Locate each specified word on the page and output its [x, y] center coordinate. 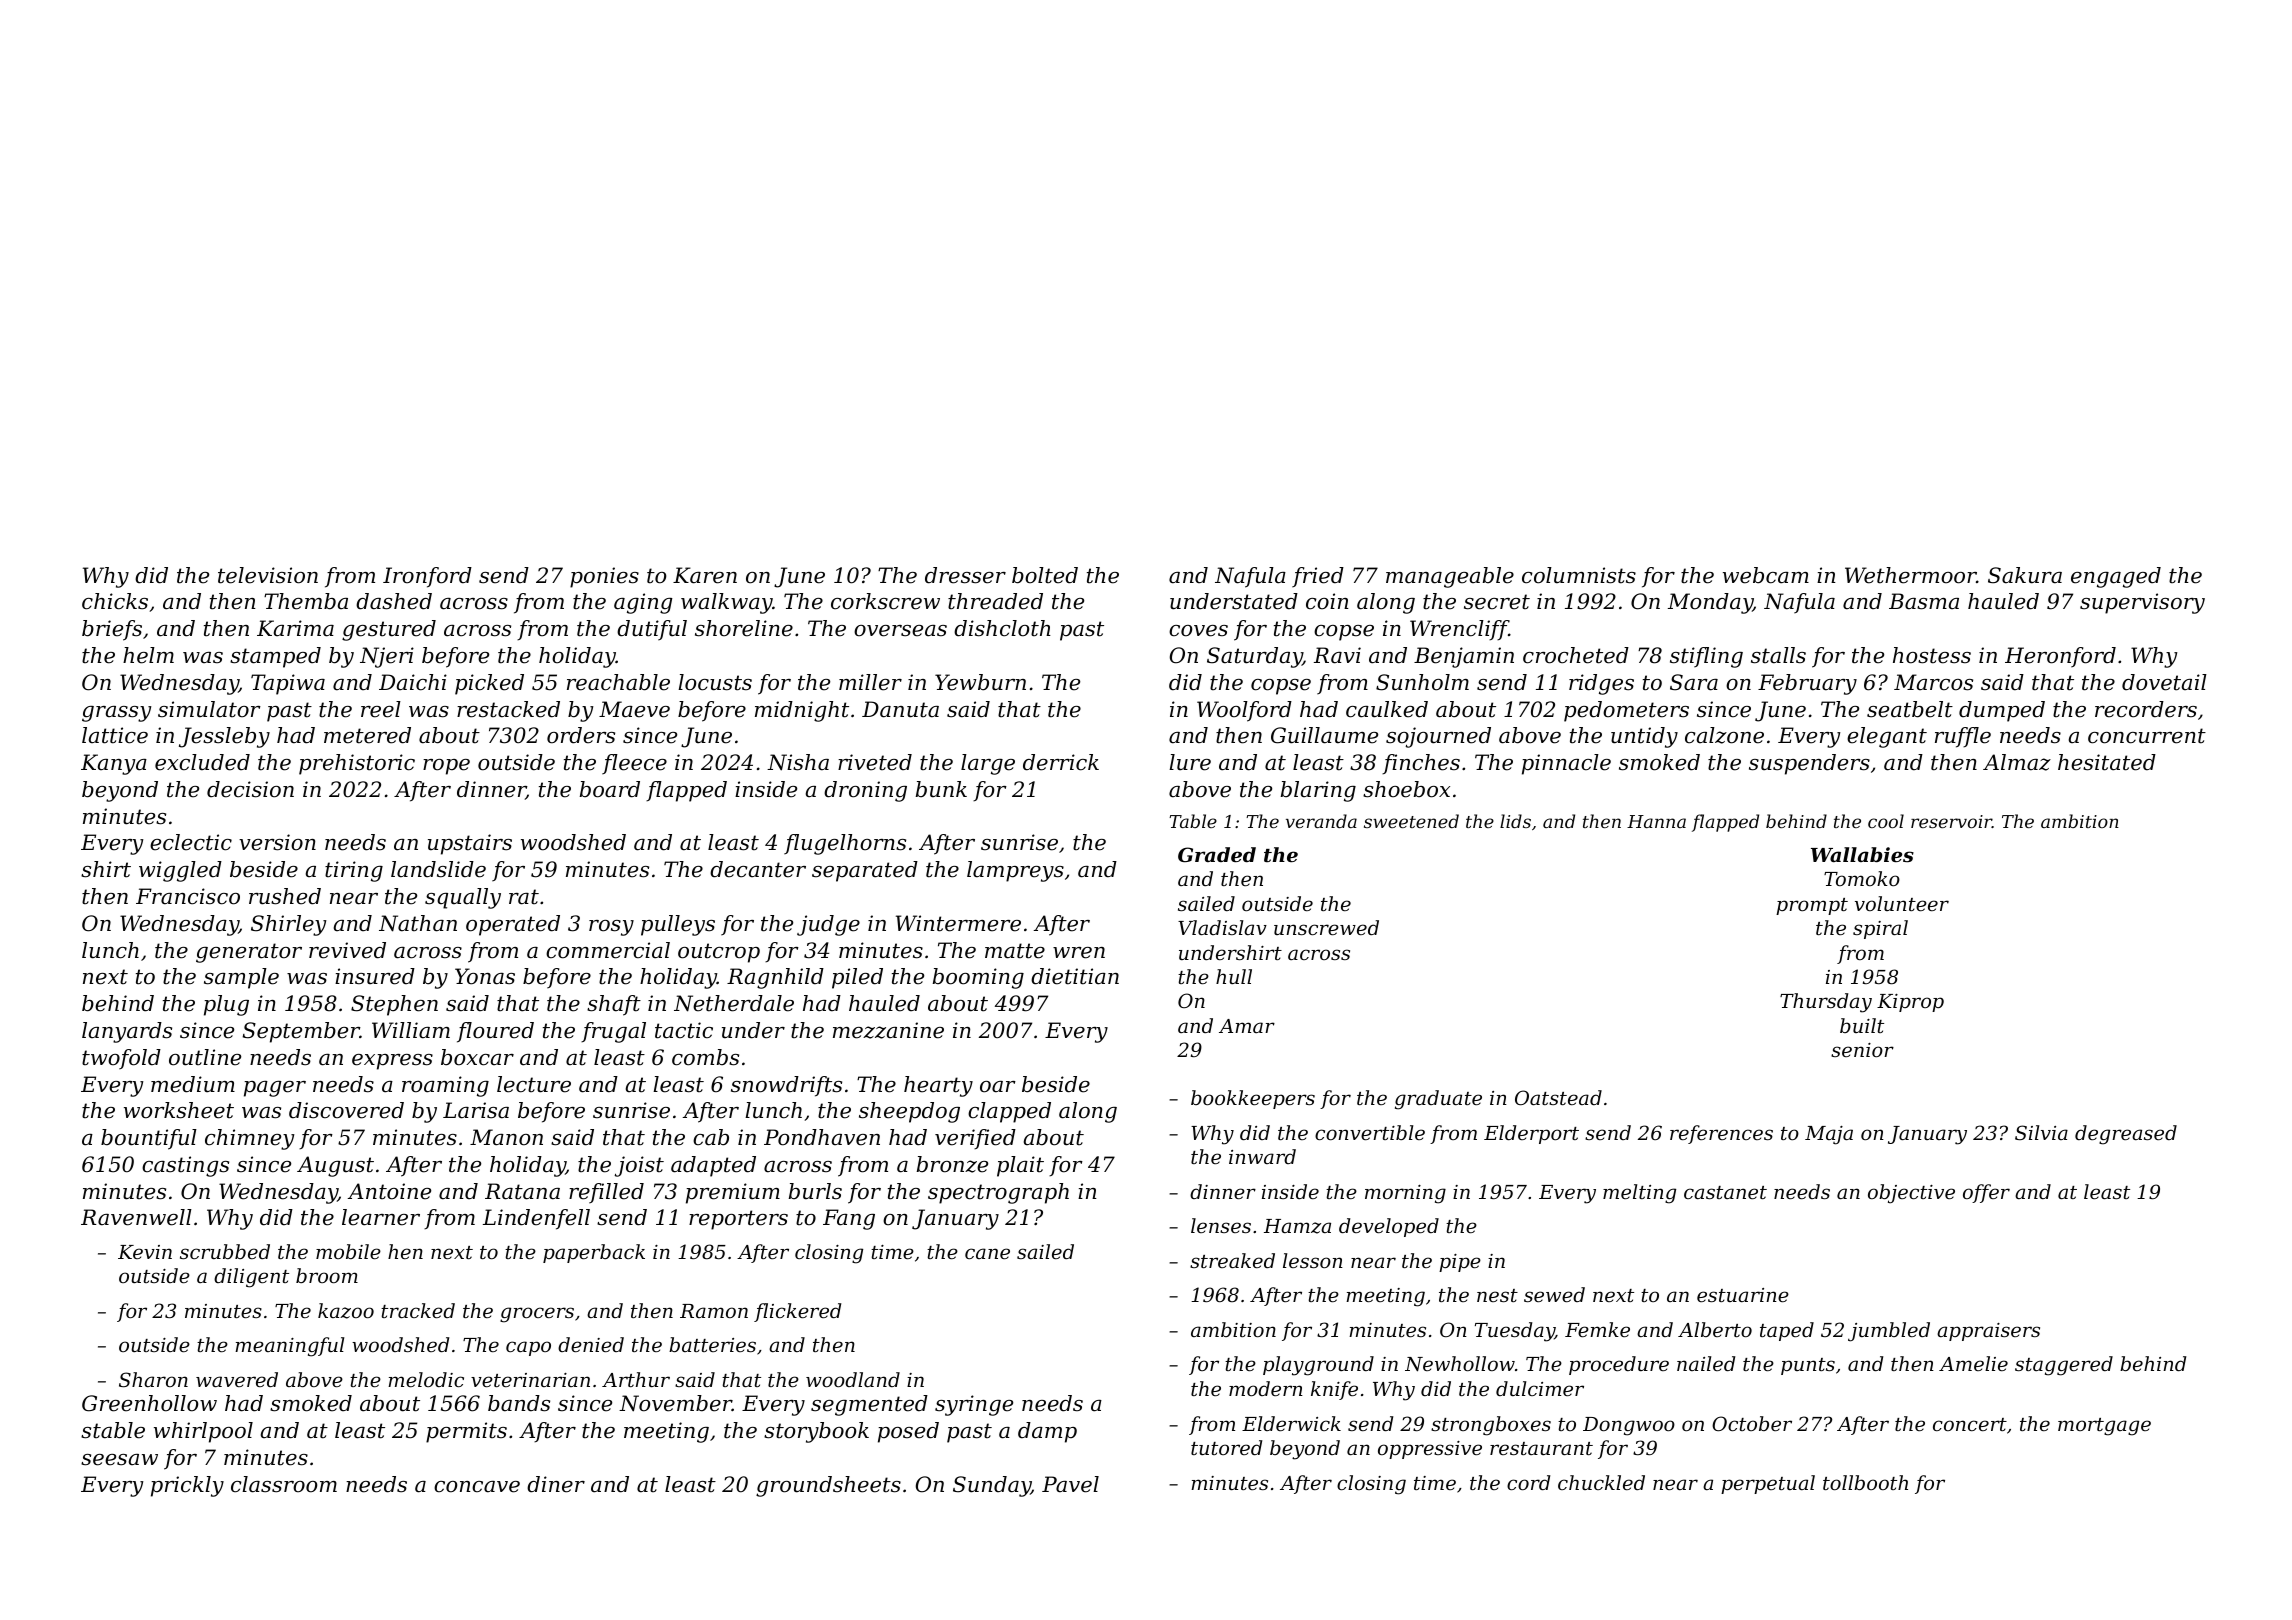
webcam [1766, 575]
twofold [121, 1059]
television [268, 575]
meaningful [289, 1347]
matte [1015, 951]
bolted [1045, 575]
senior [1862, 1050]
